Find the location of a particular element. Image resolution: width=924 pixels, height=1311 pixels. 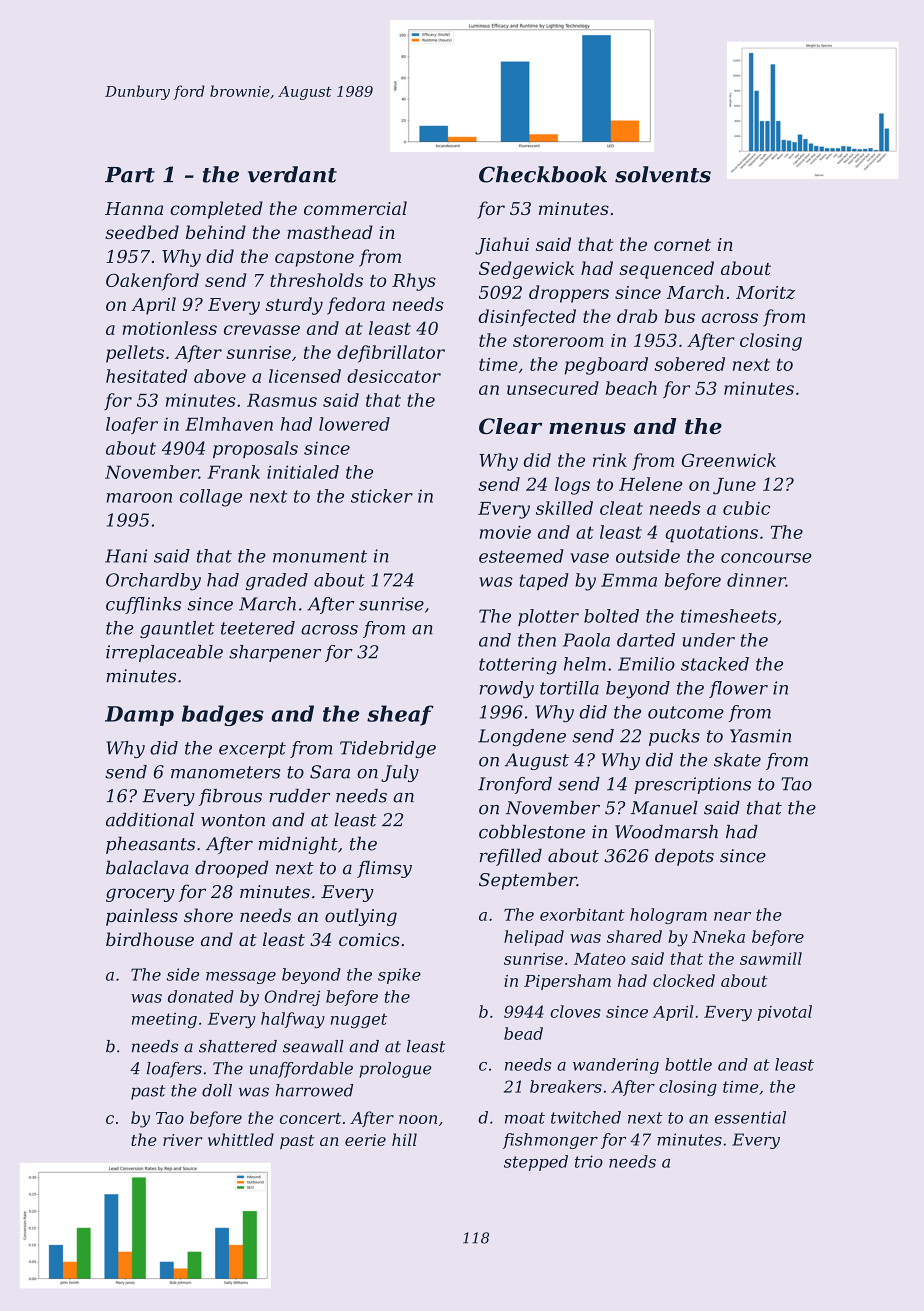

message is located at coordinates (241, 978).
